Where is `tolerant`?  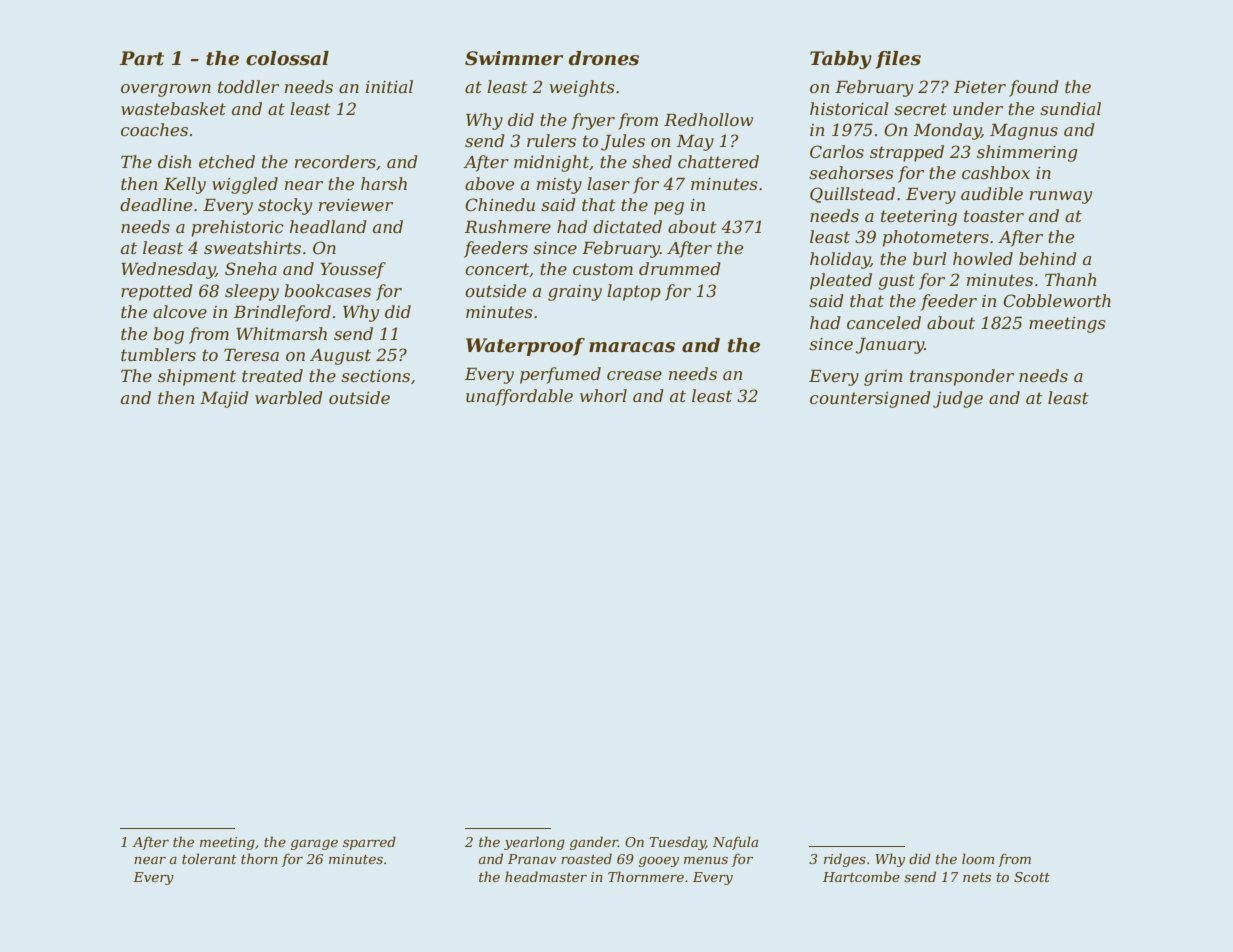 tolerant is located at coordinates (209, 858).
